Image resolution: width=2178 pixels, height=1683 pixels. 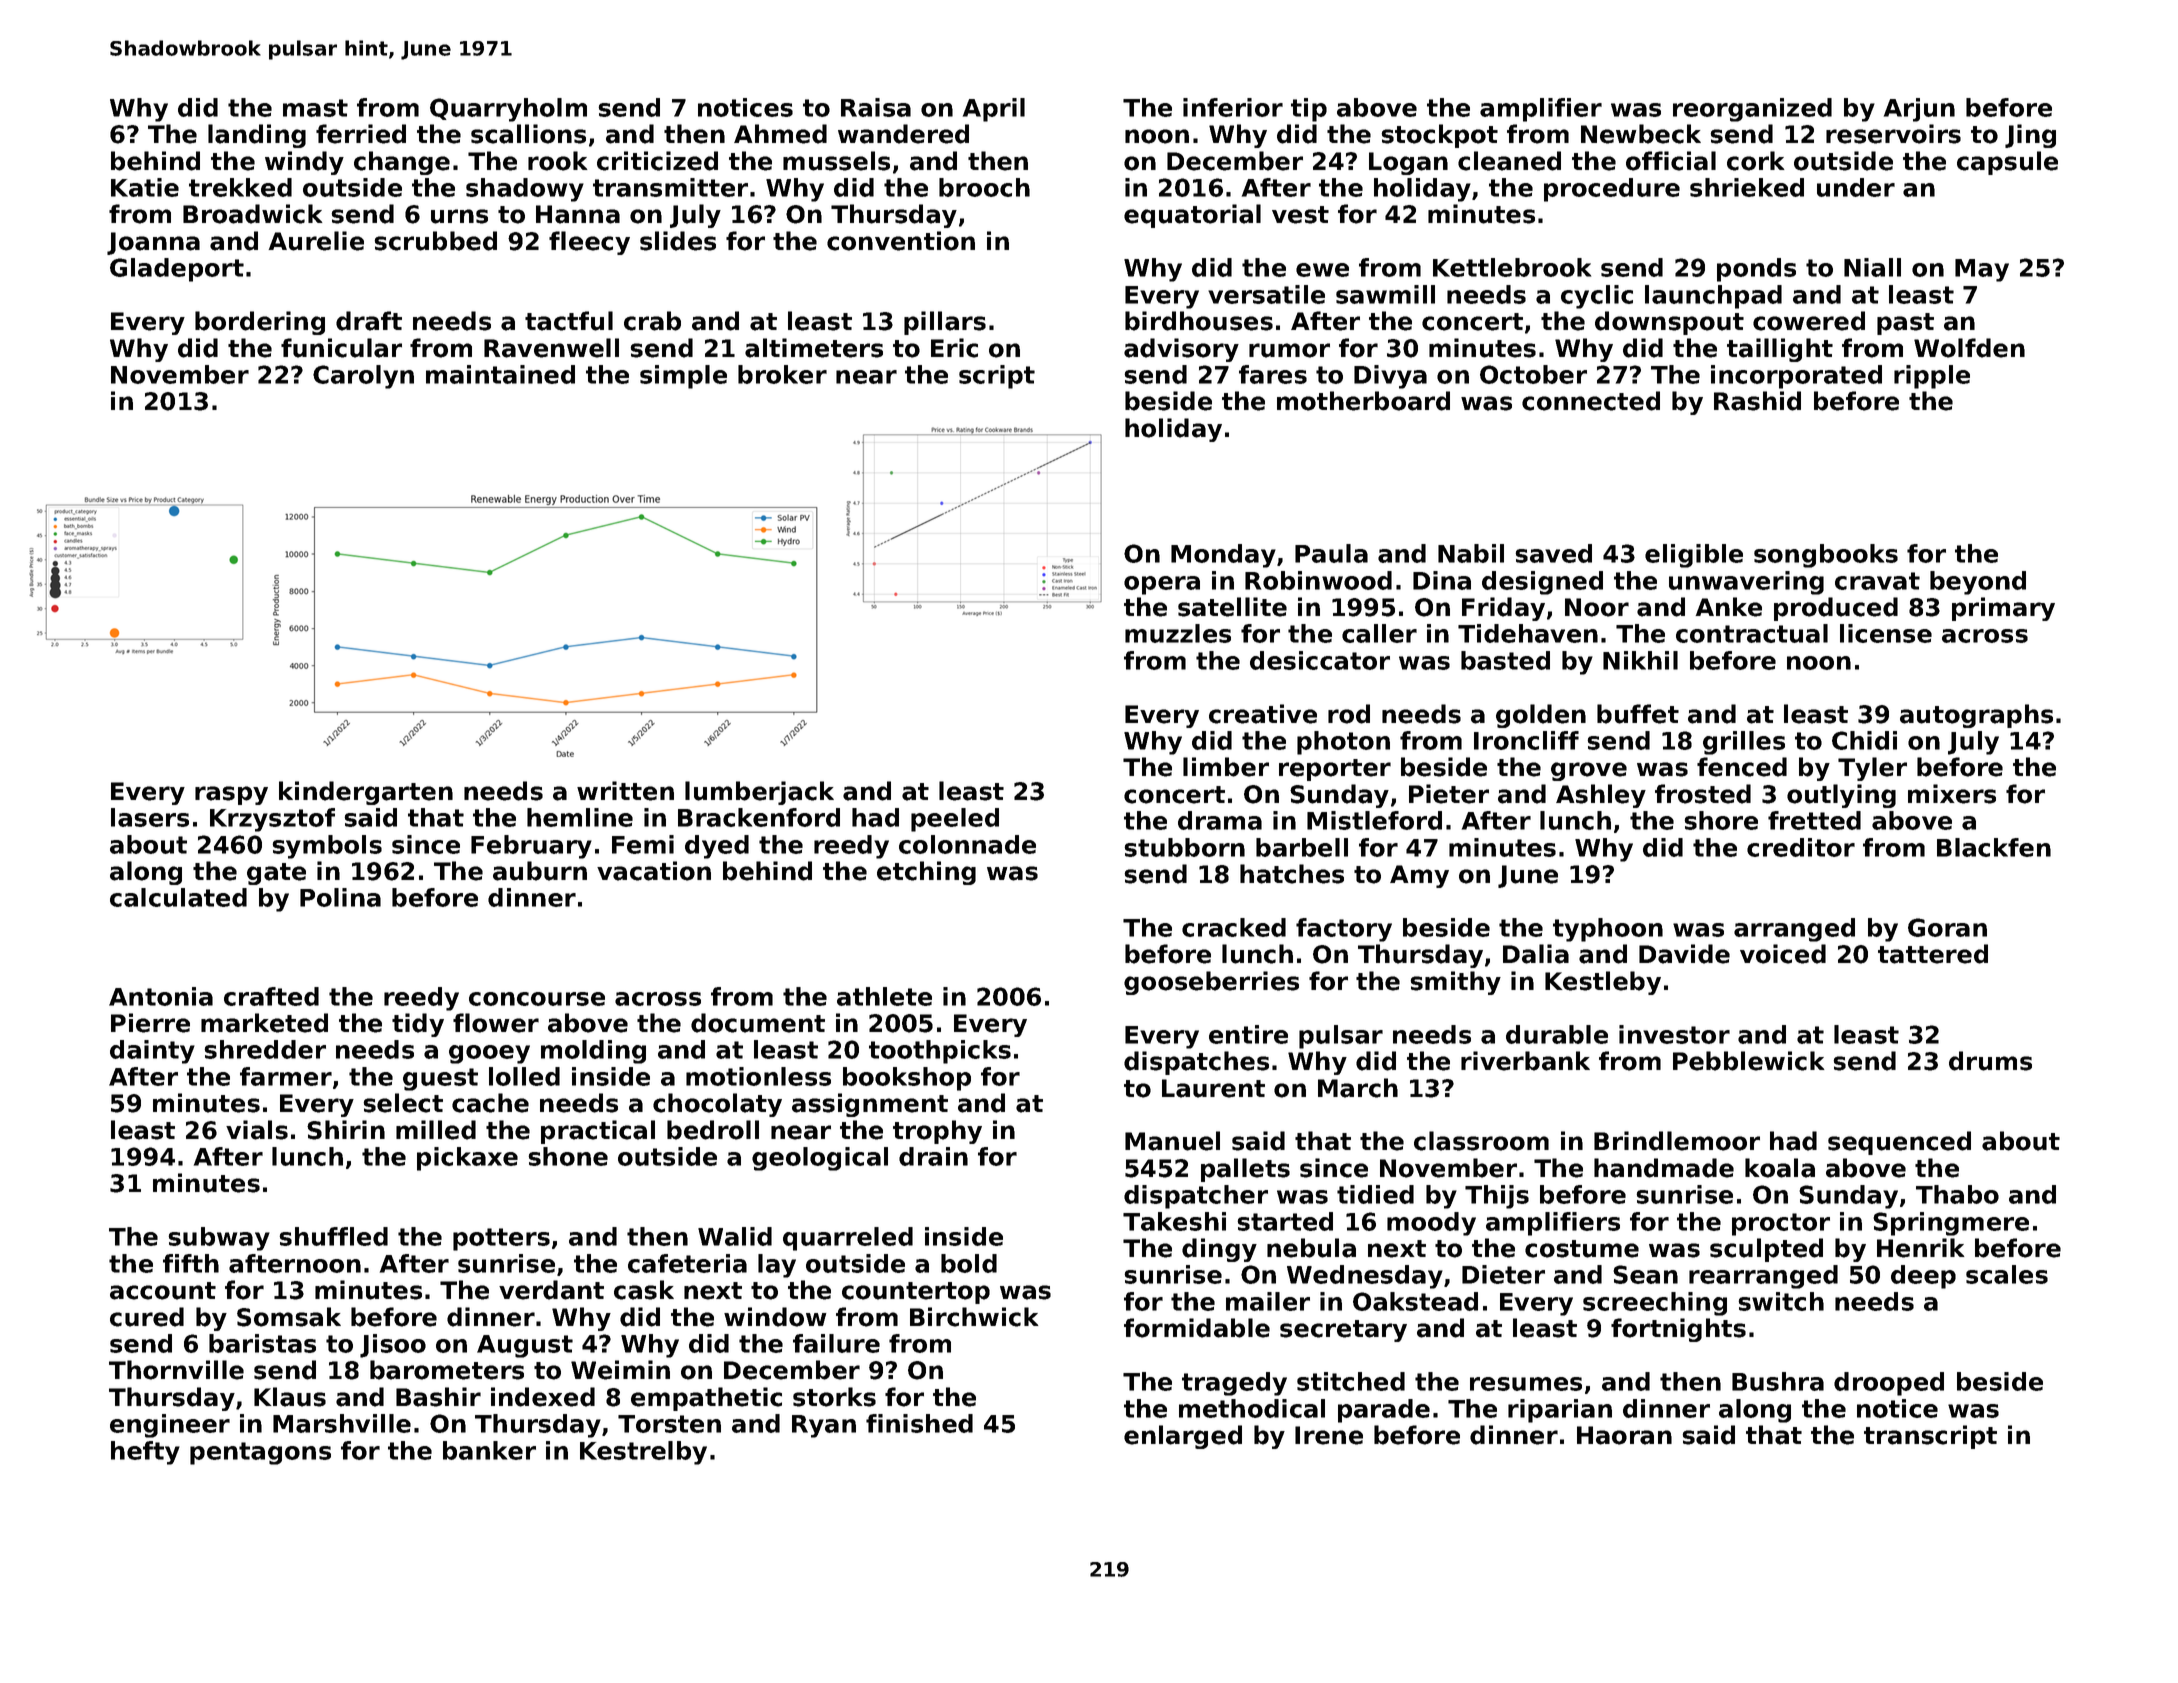 What do you see at coordinates (260, 1453) in the page?
I see `pentagons` at bounding box center [260, 1453].
